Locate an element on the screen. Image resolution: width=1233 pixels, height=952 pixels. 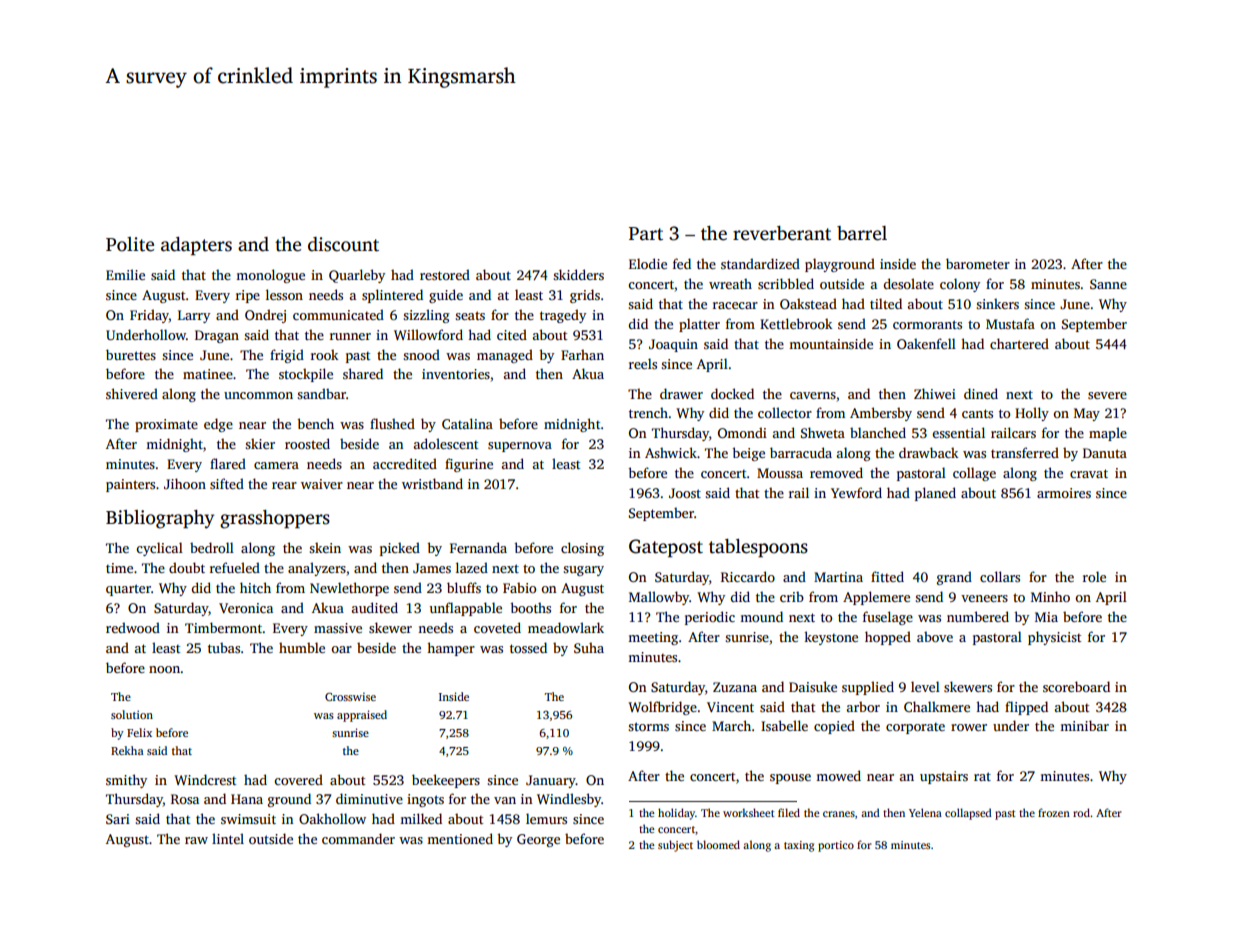
tossed is located at coordinates (528, 647).
